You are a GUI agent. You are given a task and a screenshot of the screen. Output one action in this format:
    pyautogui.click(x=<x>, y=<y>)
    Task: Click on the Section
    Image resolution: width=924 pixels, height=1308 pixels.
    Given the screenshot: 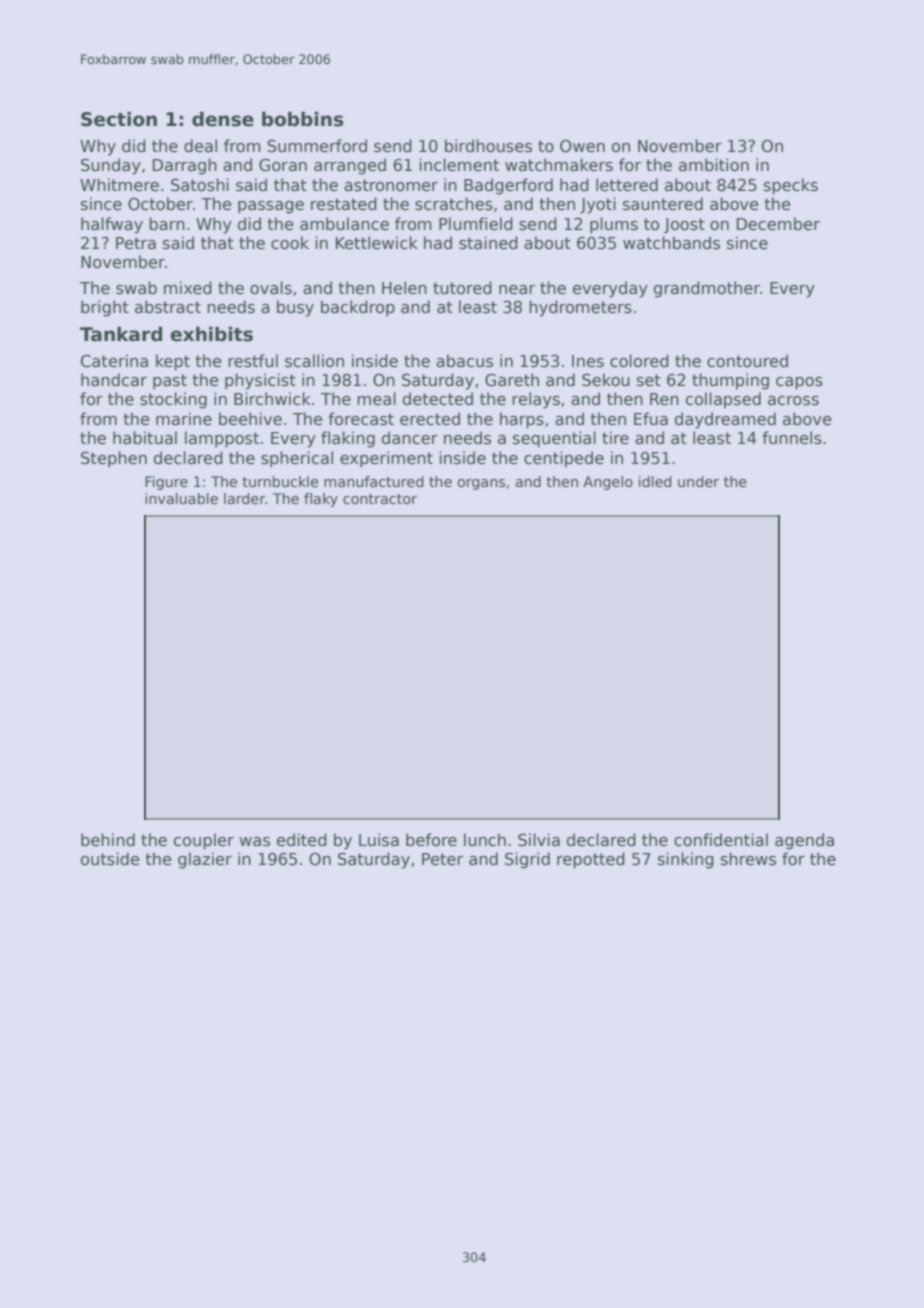 What is the action you would take?
    pyautogui.click(x=119, y=119)
